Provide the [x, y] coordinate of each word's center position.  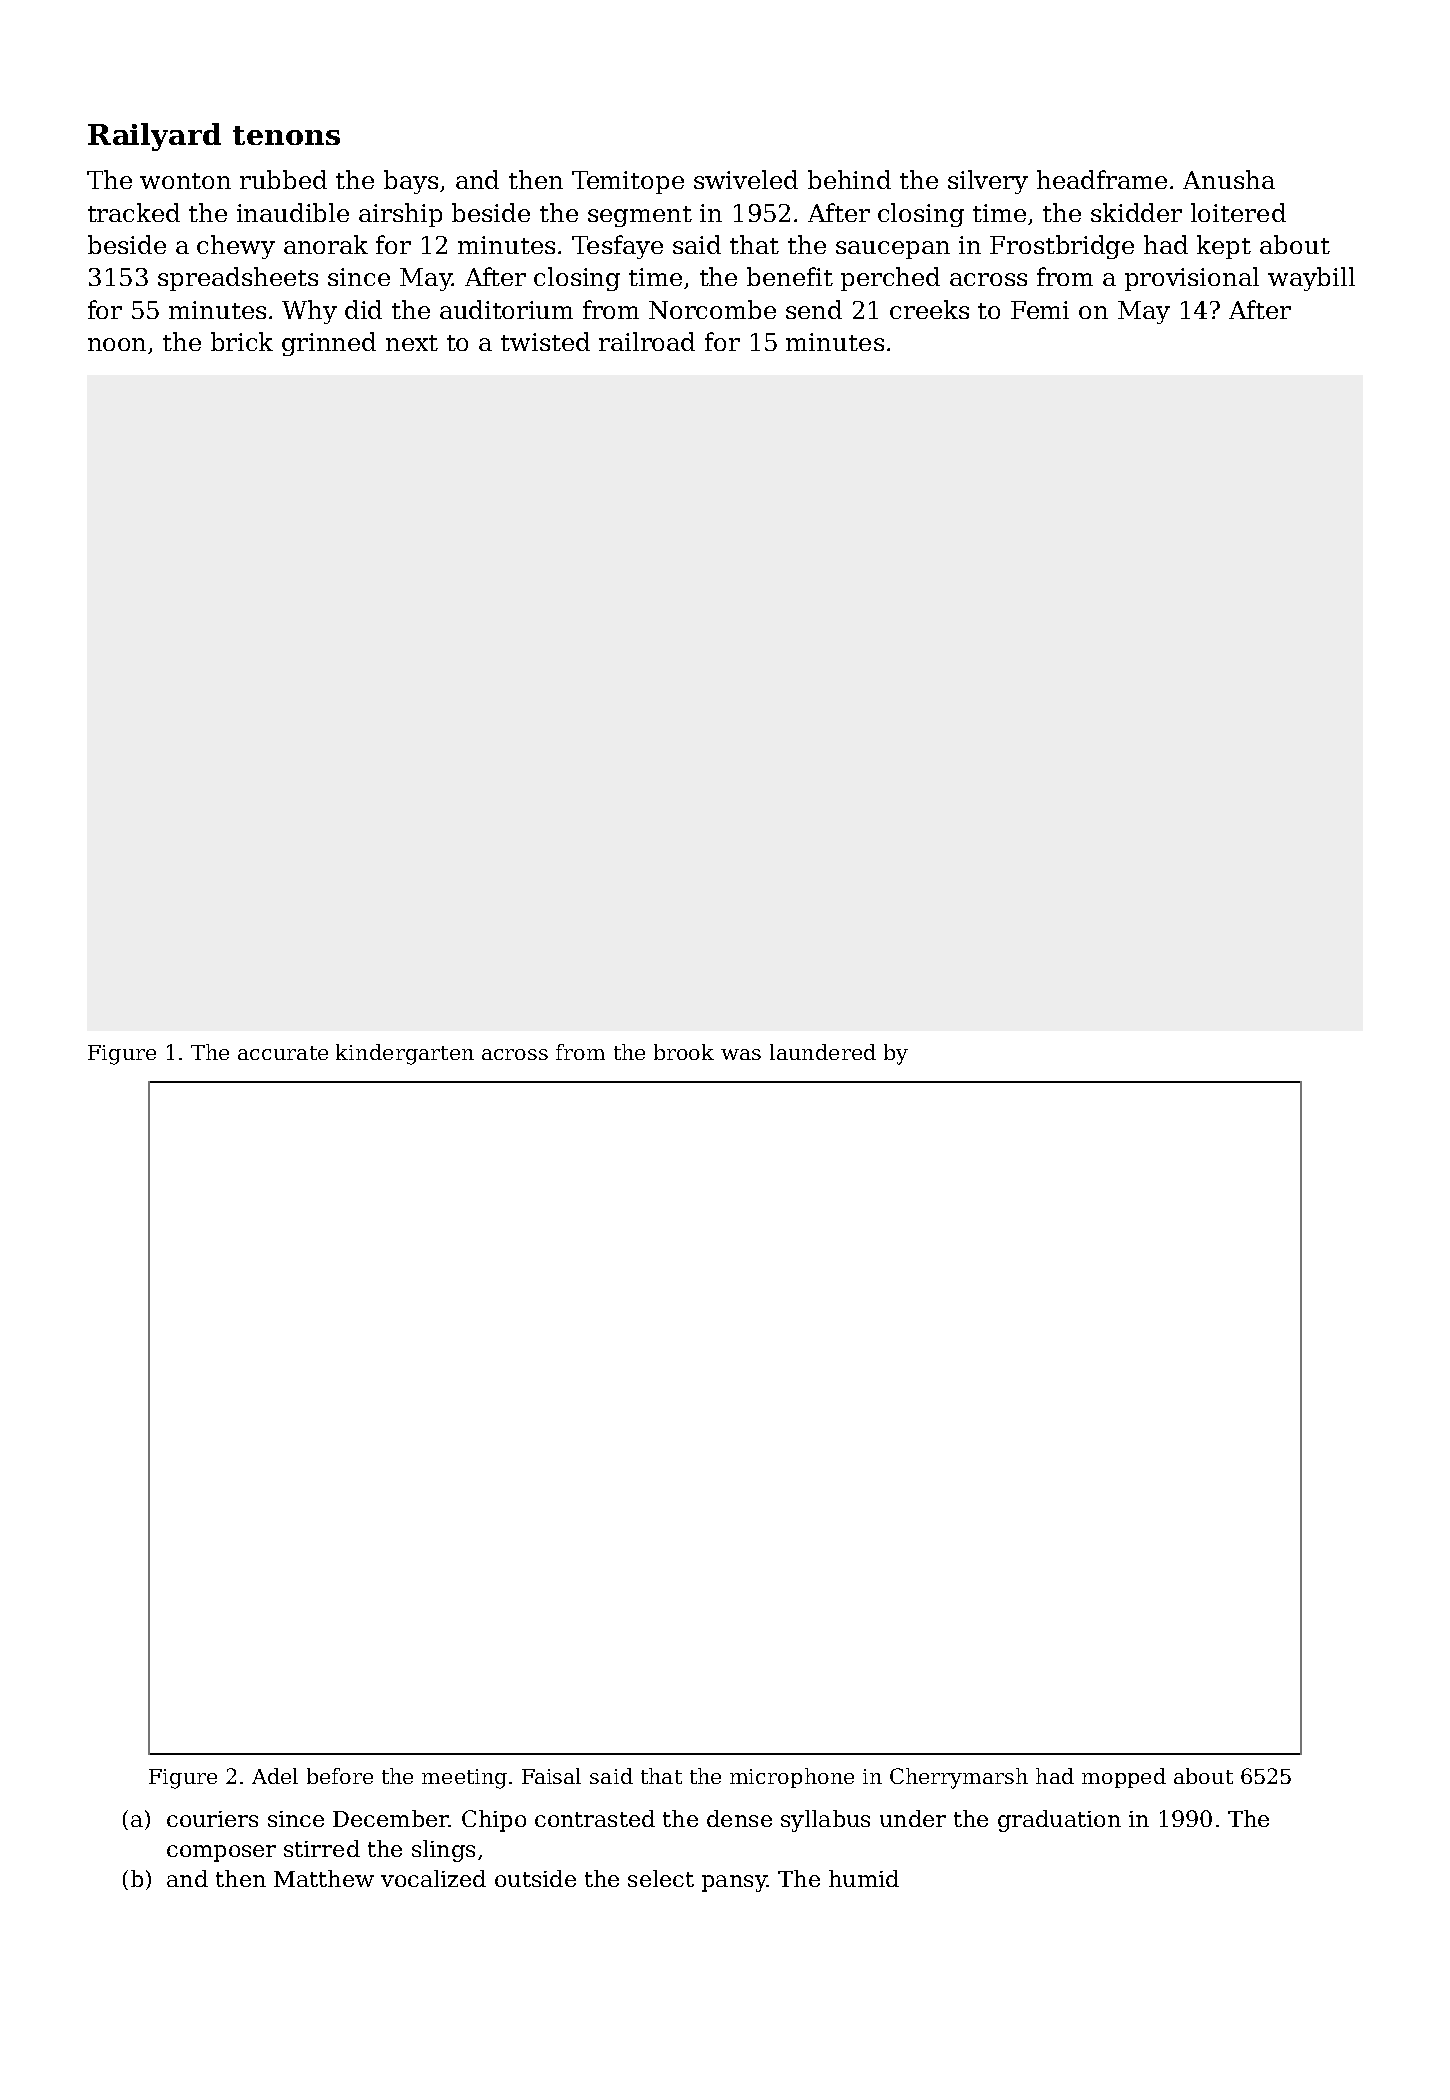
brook [684, 1052]
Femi [1040, 310]
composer [221, 1853]
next [412, 343]
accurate [283, 1053]
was [741, 1054]
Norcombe [712, 309]
